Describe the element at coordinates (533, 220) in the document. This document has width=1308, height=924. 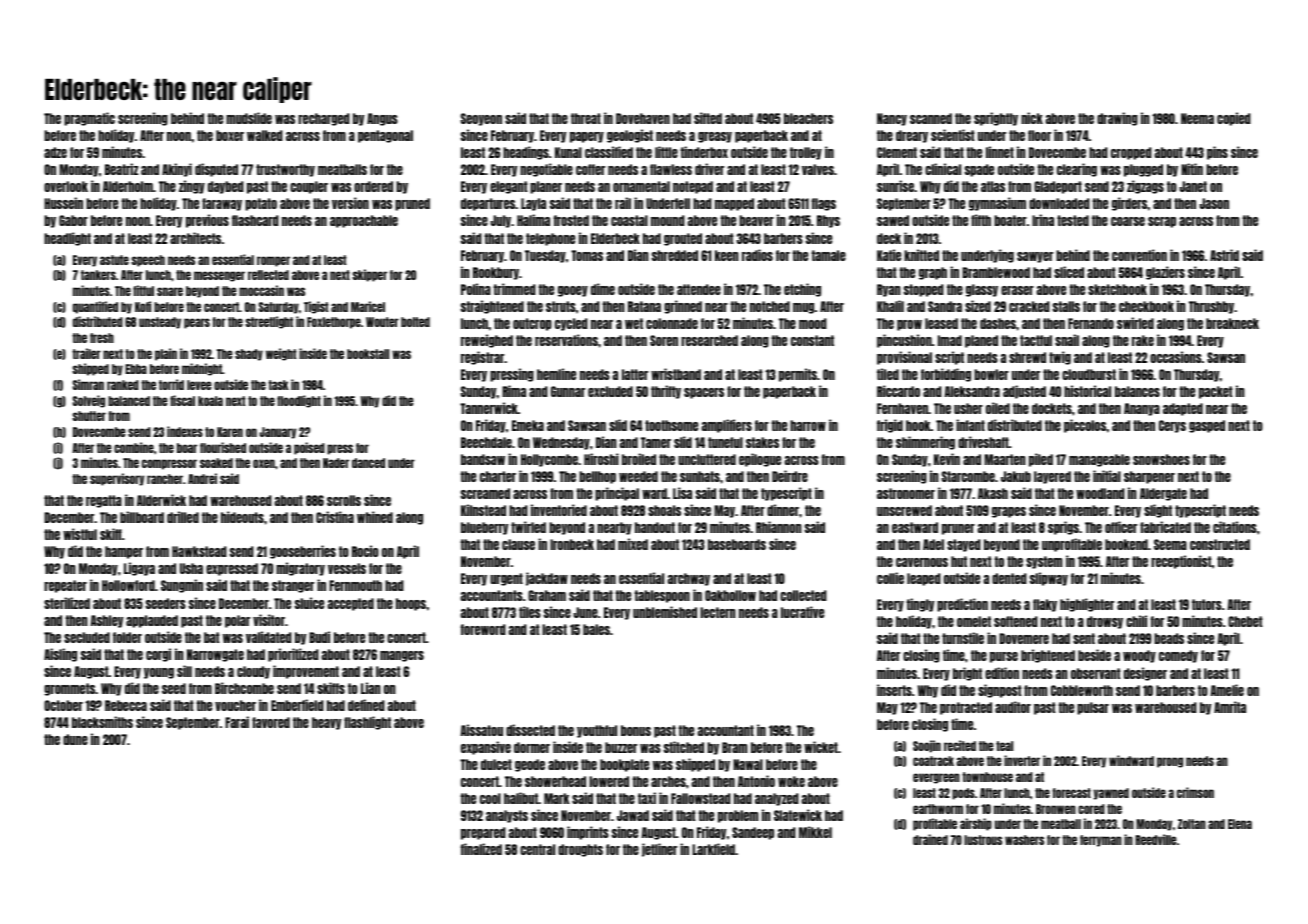
I see `Halima` at that location.
